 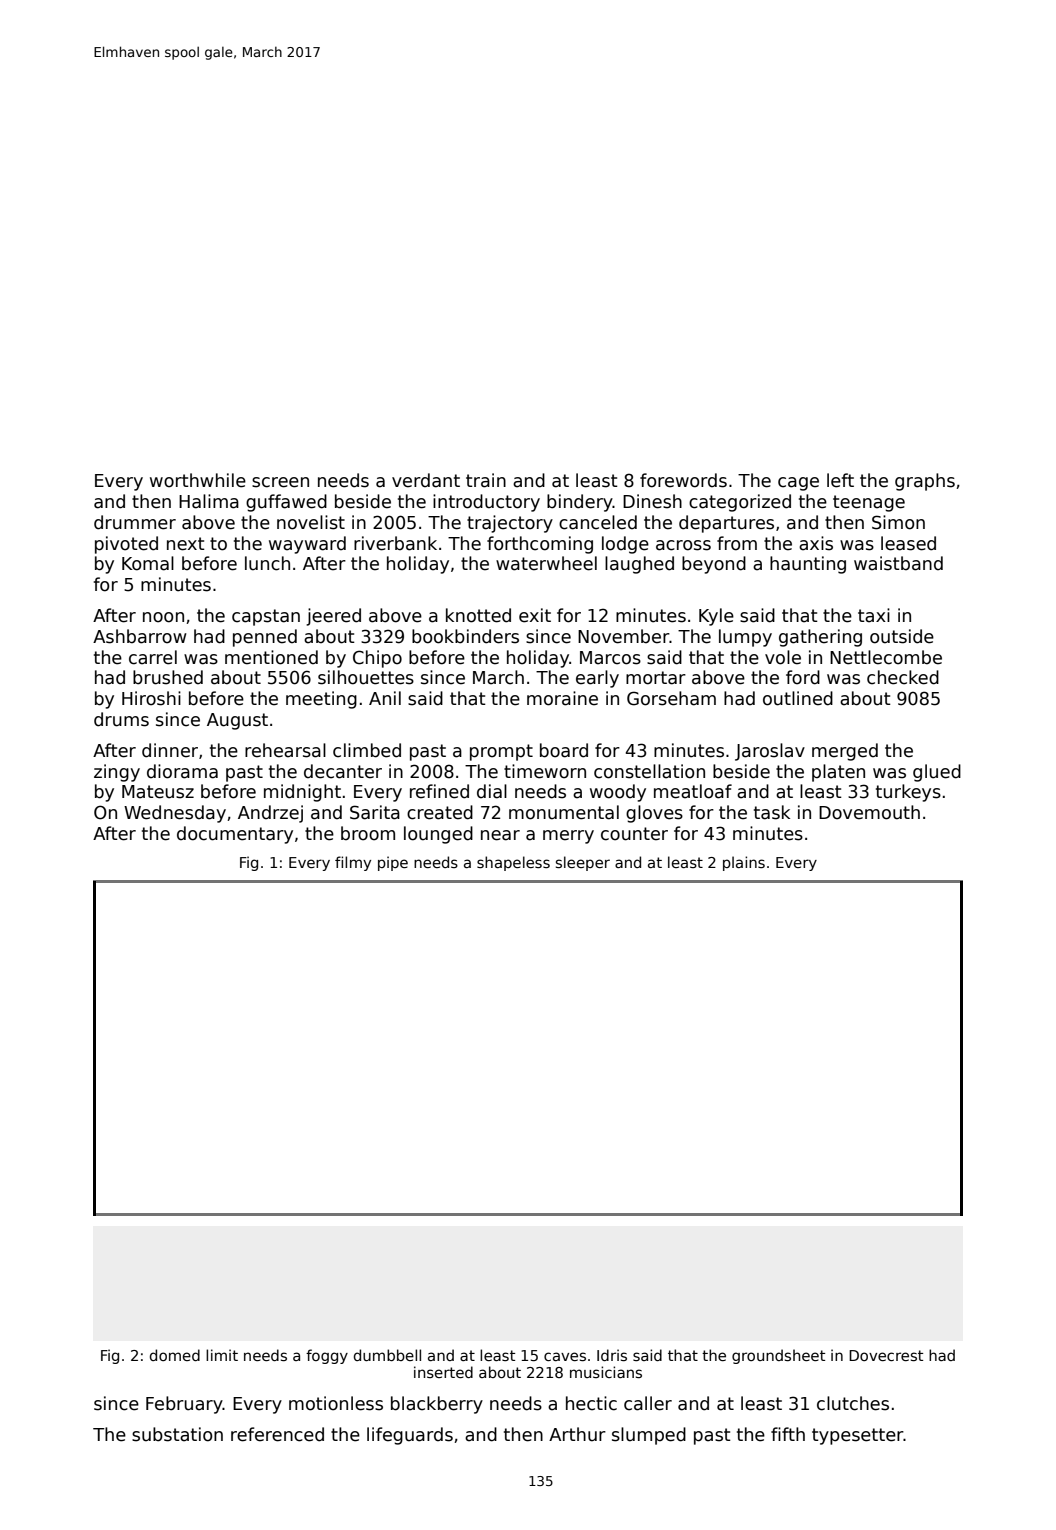 I want to click on Mateusz, so click(x=158, y=792).
